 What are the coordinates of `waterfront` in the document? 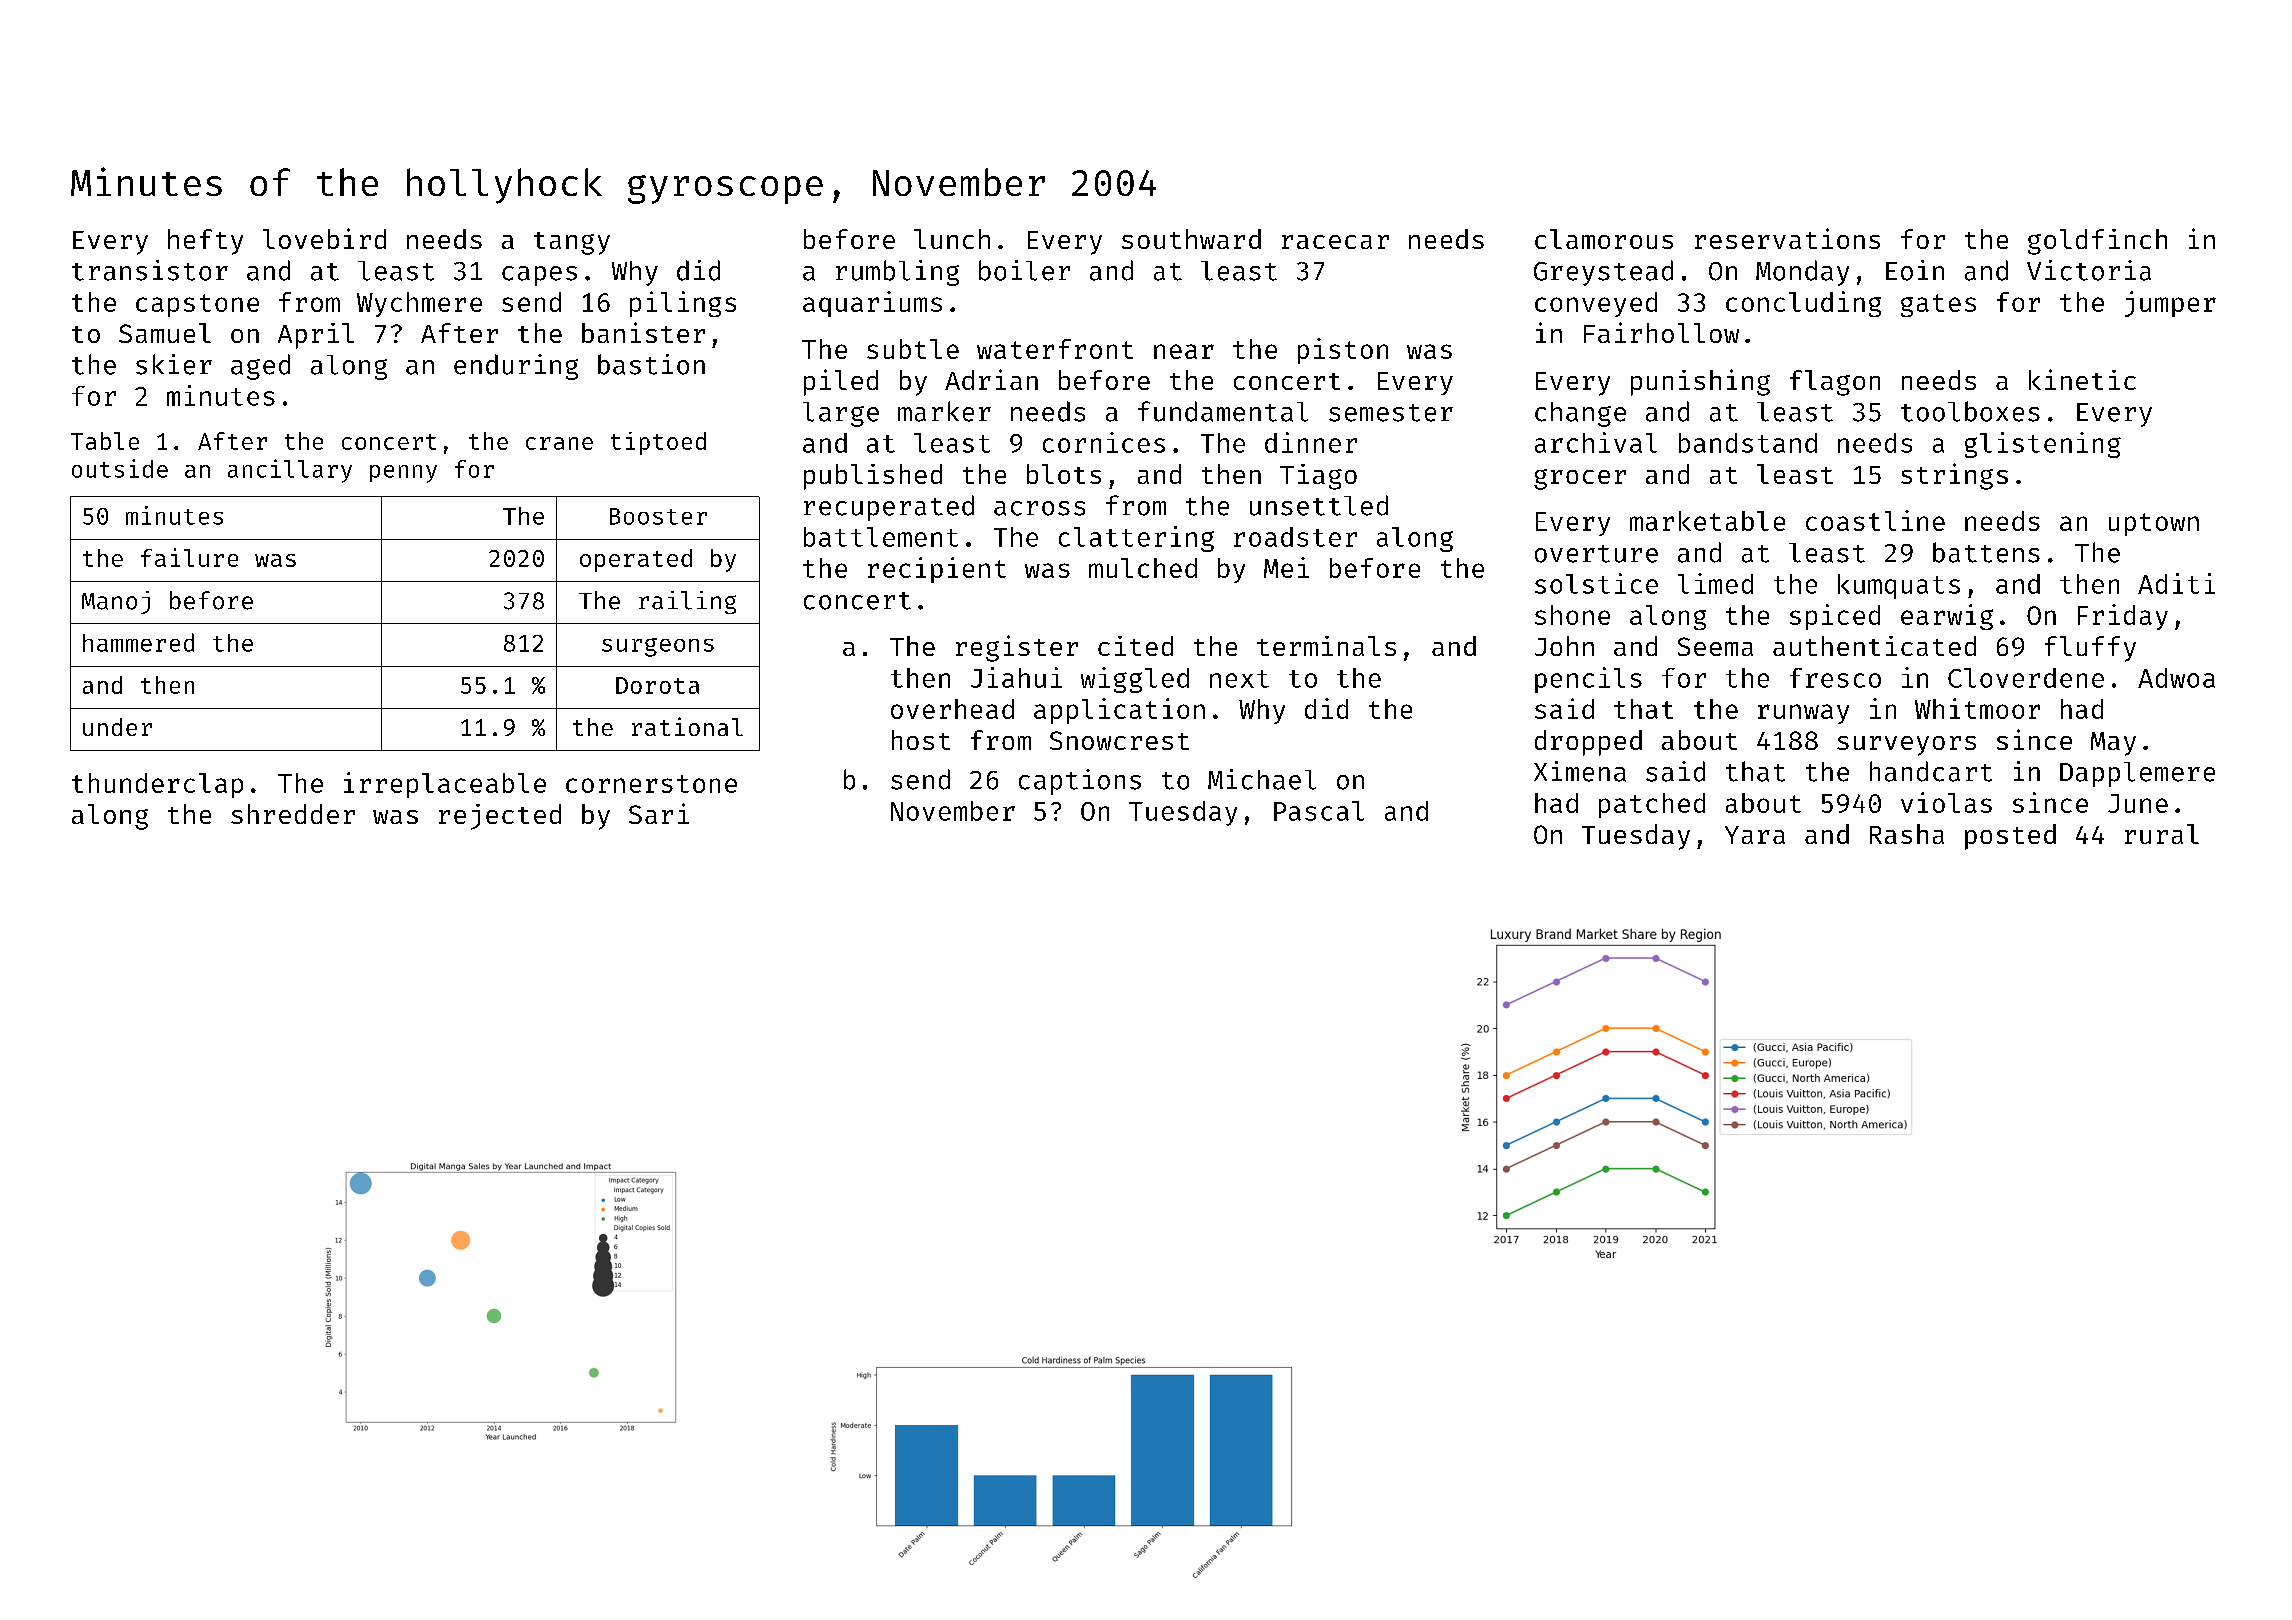 It's located at (1055, 349).
